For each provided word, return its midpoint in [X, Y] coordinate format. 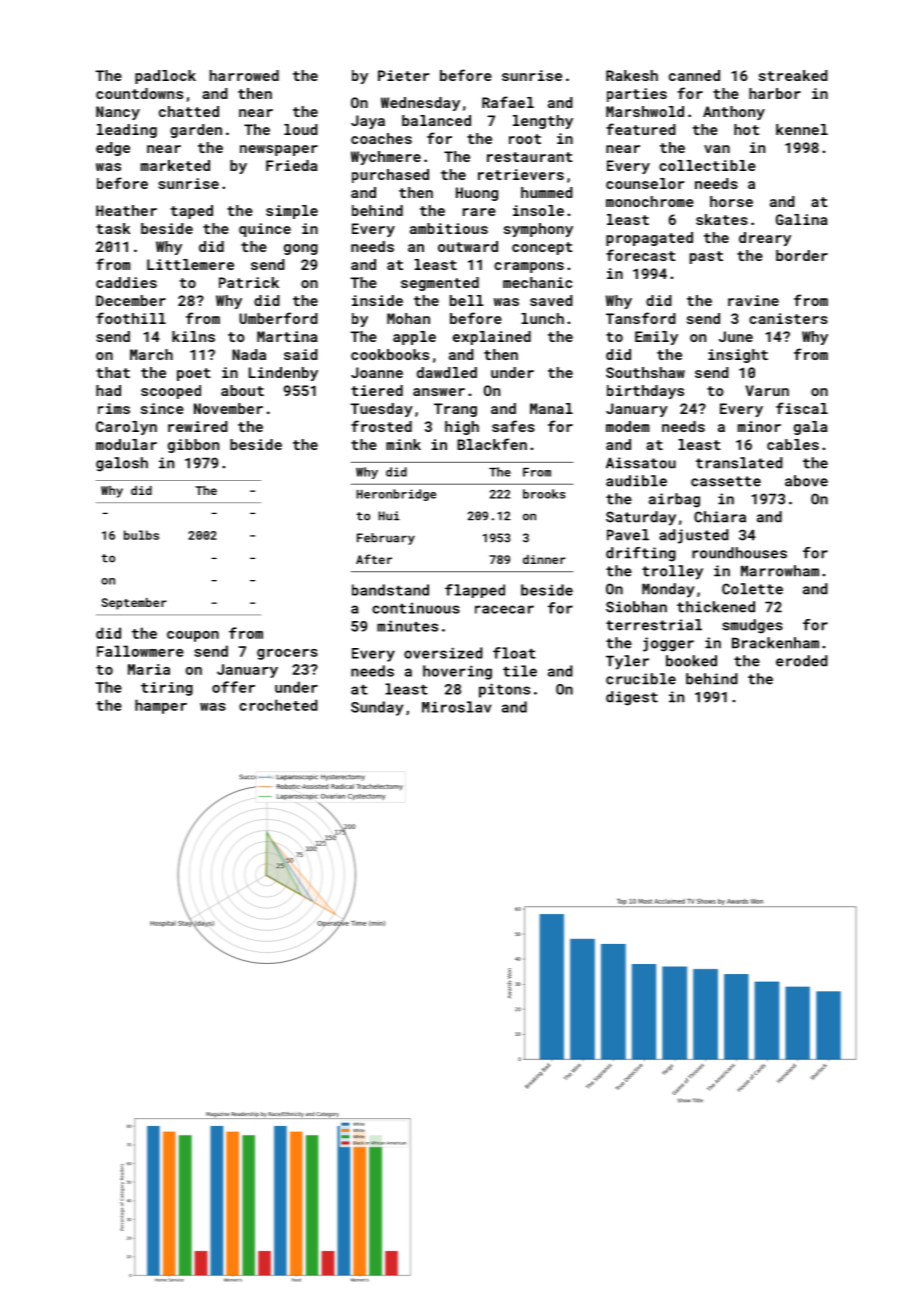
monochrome [650, 201]
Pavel [628, 535]
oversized [443, 653]
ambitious [449, 228]
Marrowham [780, 571]
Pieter [403, 75]
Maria [149, 669]
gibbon [193, 446]
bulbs [141, 535]
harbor [775, 93]
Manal [551, 408]
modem [627, 426]
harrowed [244, 75]
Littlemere [190, 264]
